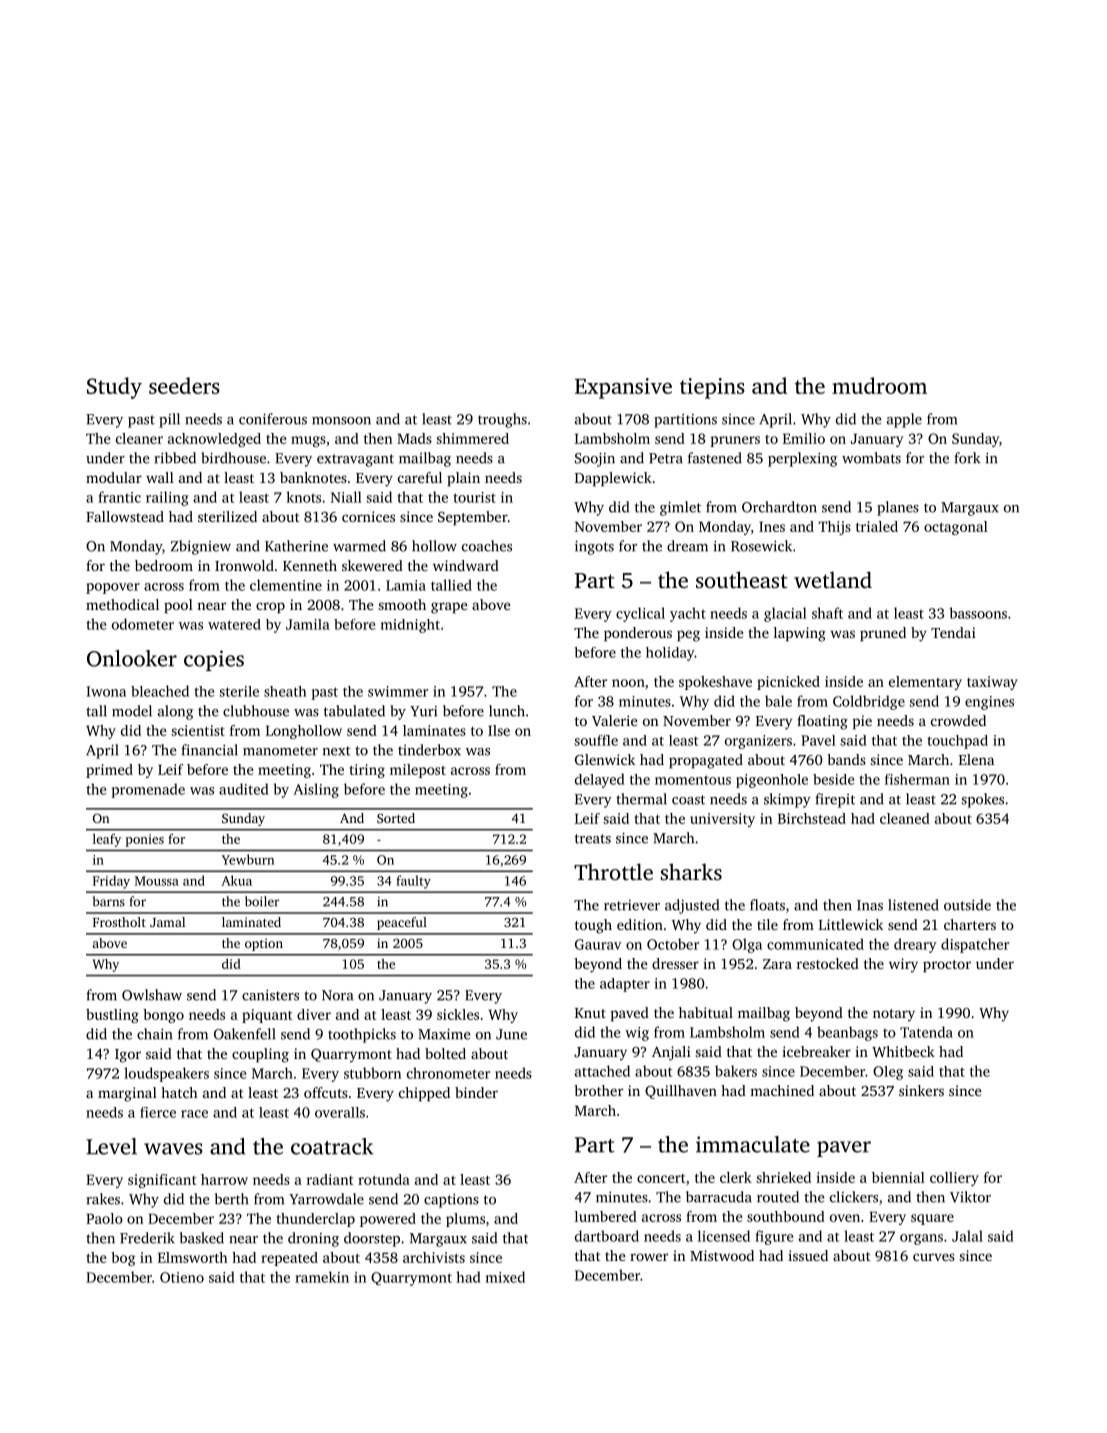 The height and width of the screenshot is (1433, 1107). Describe the element at coordinates (926, 1032) in the screenshot. I see `Tatenda` at that location.
